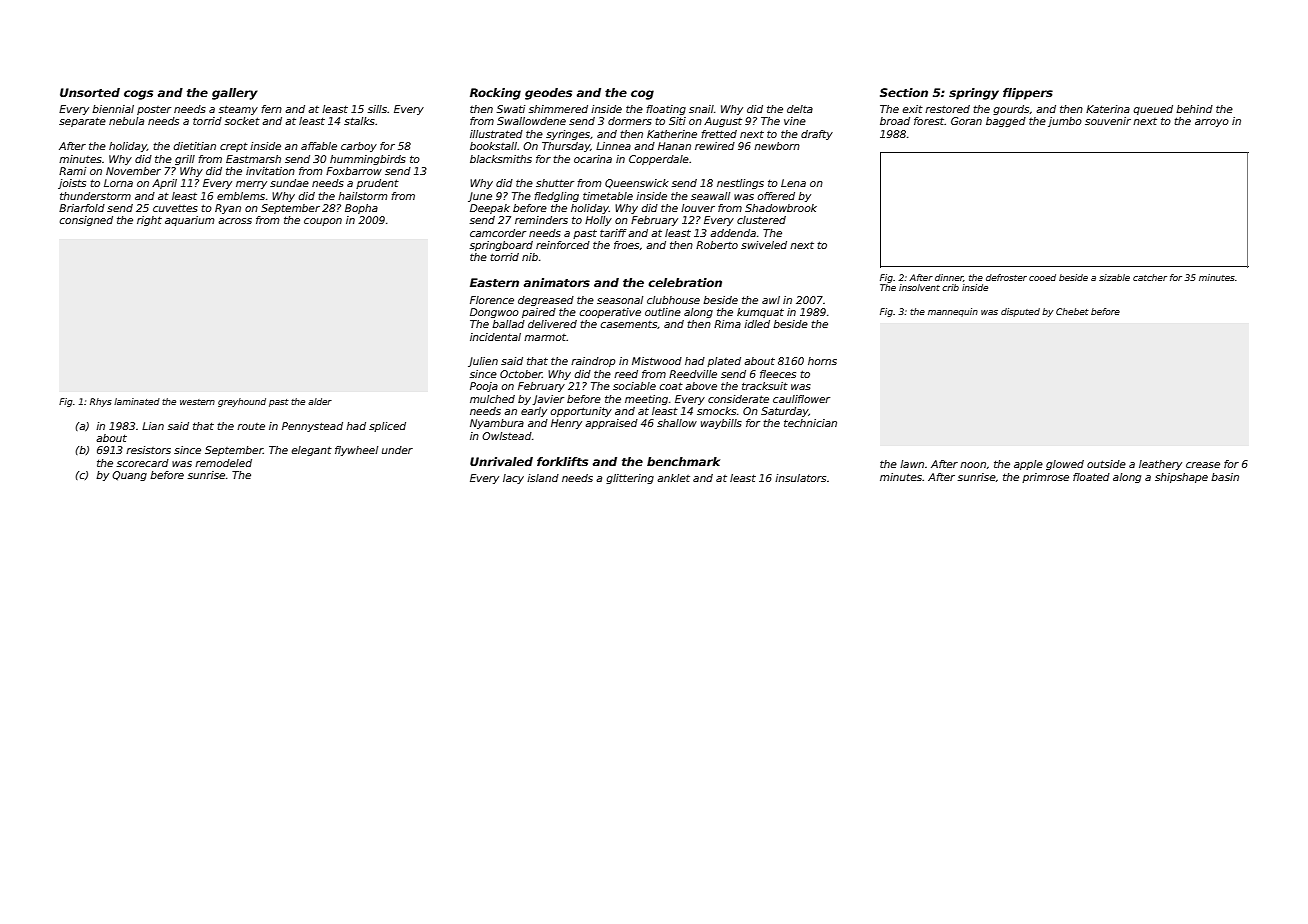 The width and height of the screenshot is (1308, 924). What do you see at coordinates (1045, 478) in the screenshot?
I see `primrose` at bounding box center [1045, 478].
